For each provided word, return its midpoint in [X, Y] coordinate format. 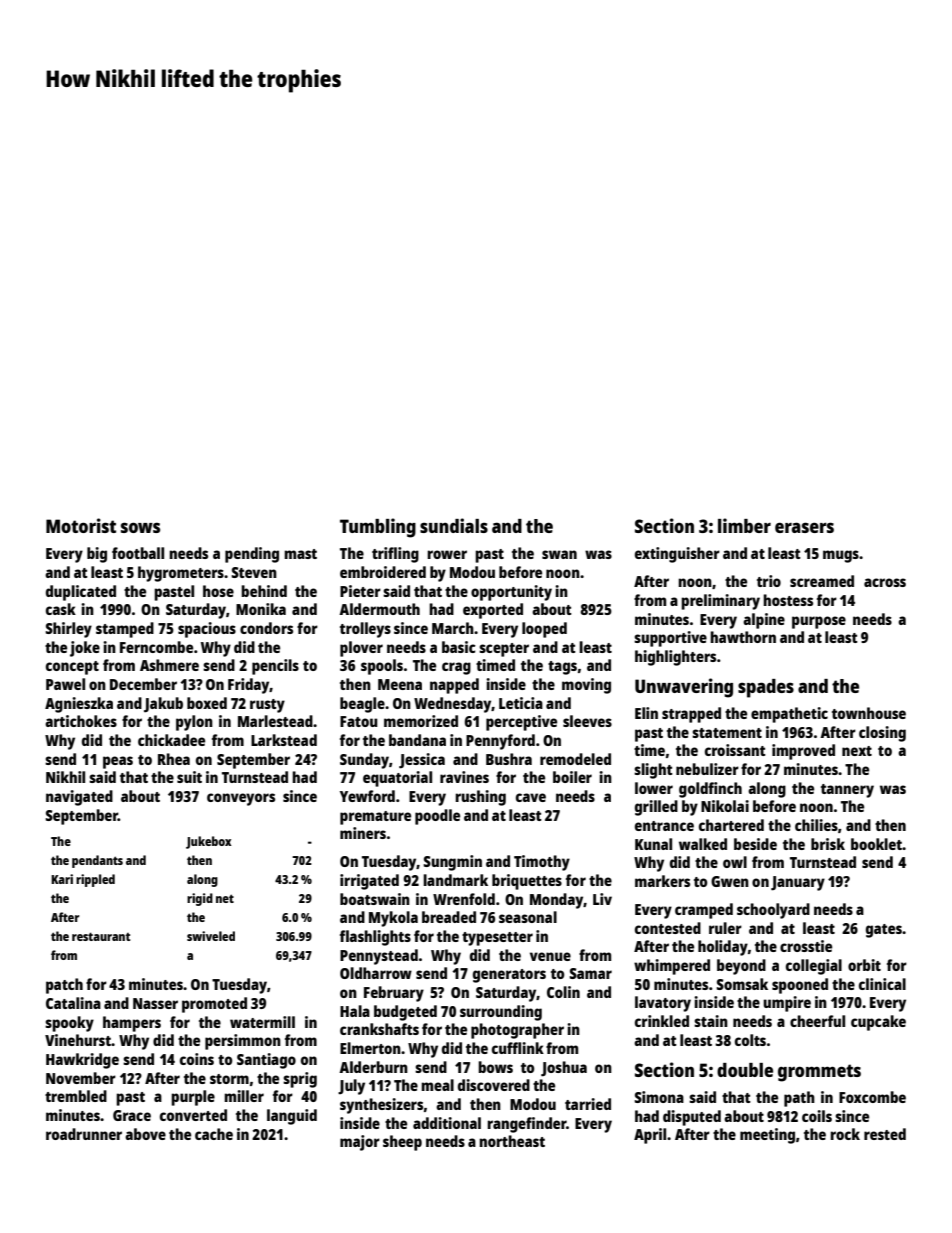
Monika [261, 609]
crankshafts [379, 1029]
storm [229, 1079]
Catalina [73, 1003]
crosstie [806, 946]
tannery [847, 791]
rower [447, 554]
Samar [590, 973]
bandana [417, 740]
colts [750, 1040]
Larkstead [284, 740]
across [885, 582]
